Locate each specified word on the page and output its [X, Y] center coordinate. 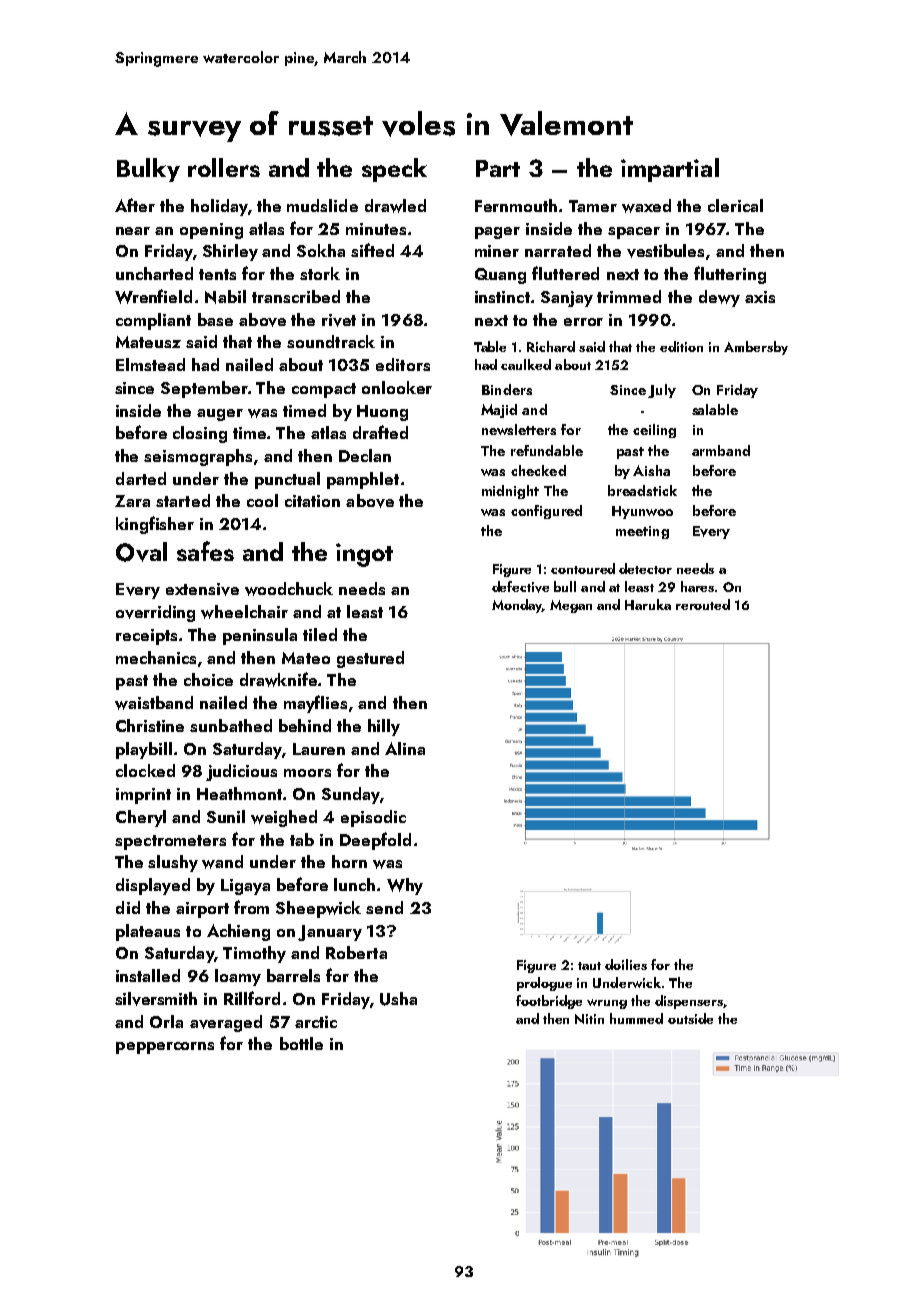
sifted [372, 250]
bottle [301, 1043]
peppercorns [165, 1048]
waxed [646, 206]
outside [690, 1018]
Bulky [148, 170]
